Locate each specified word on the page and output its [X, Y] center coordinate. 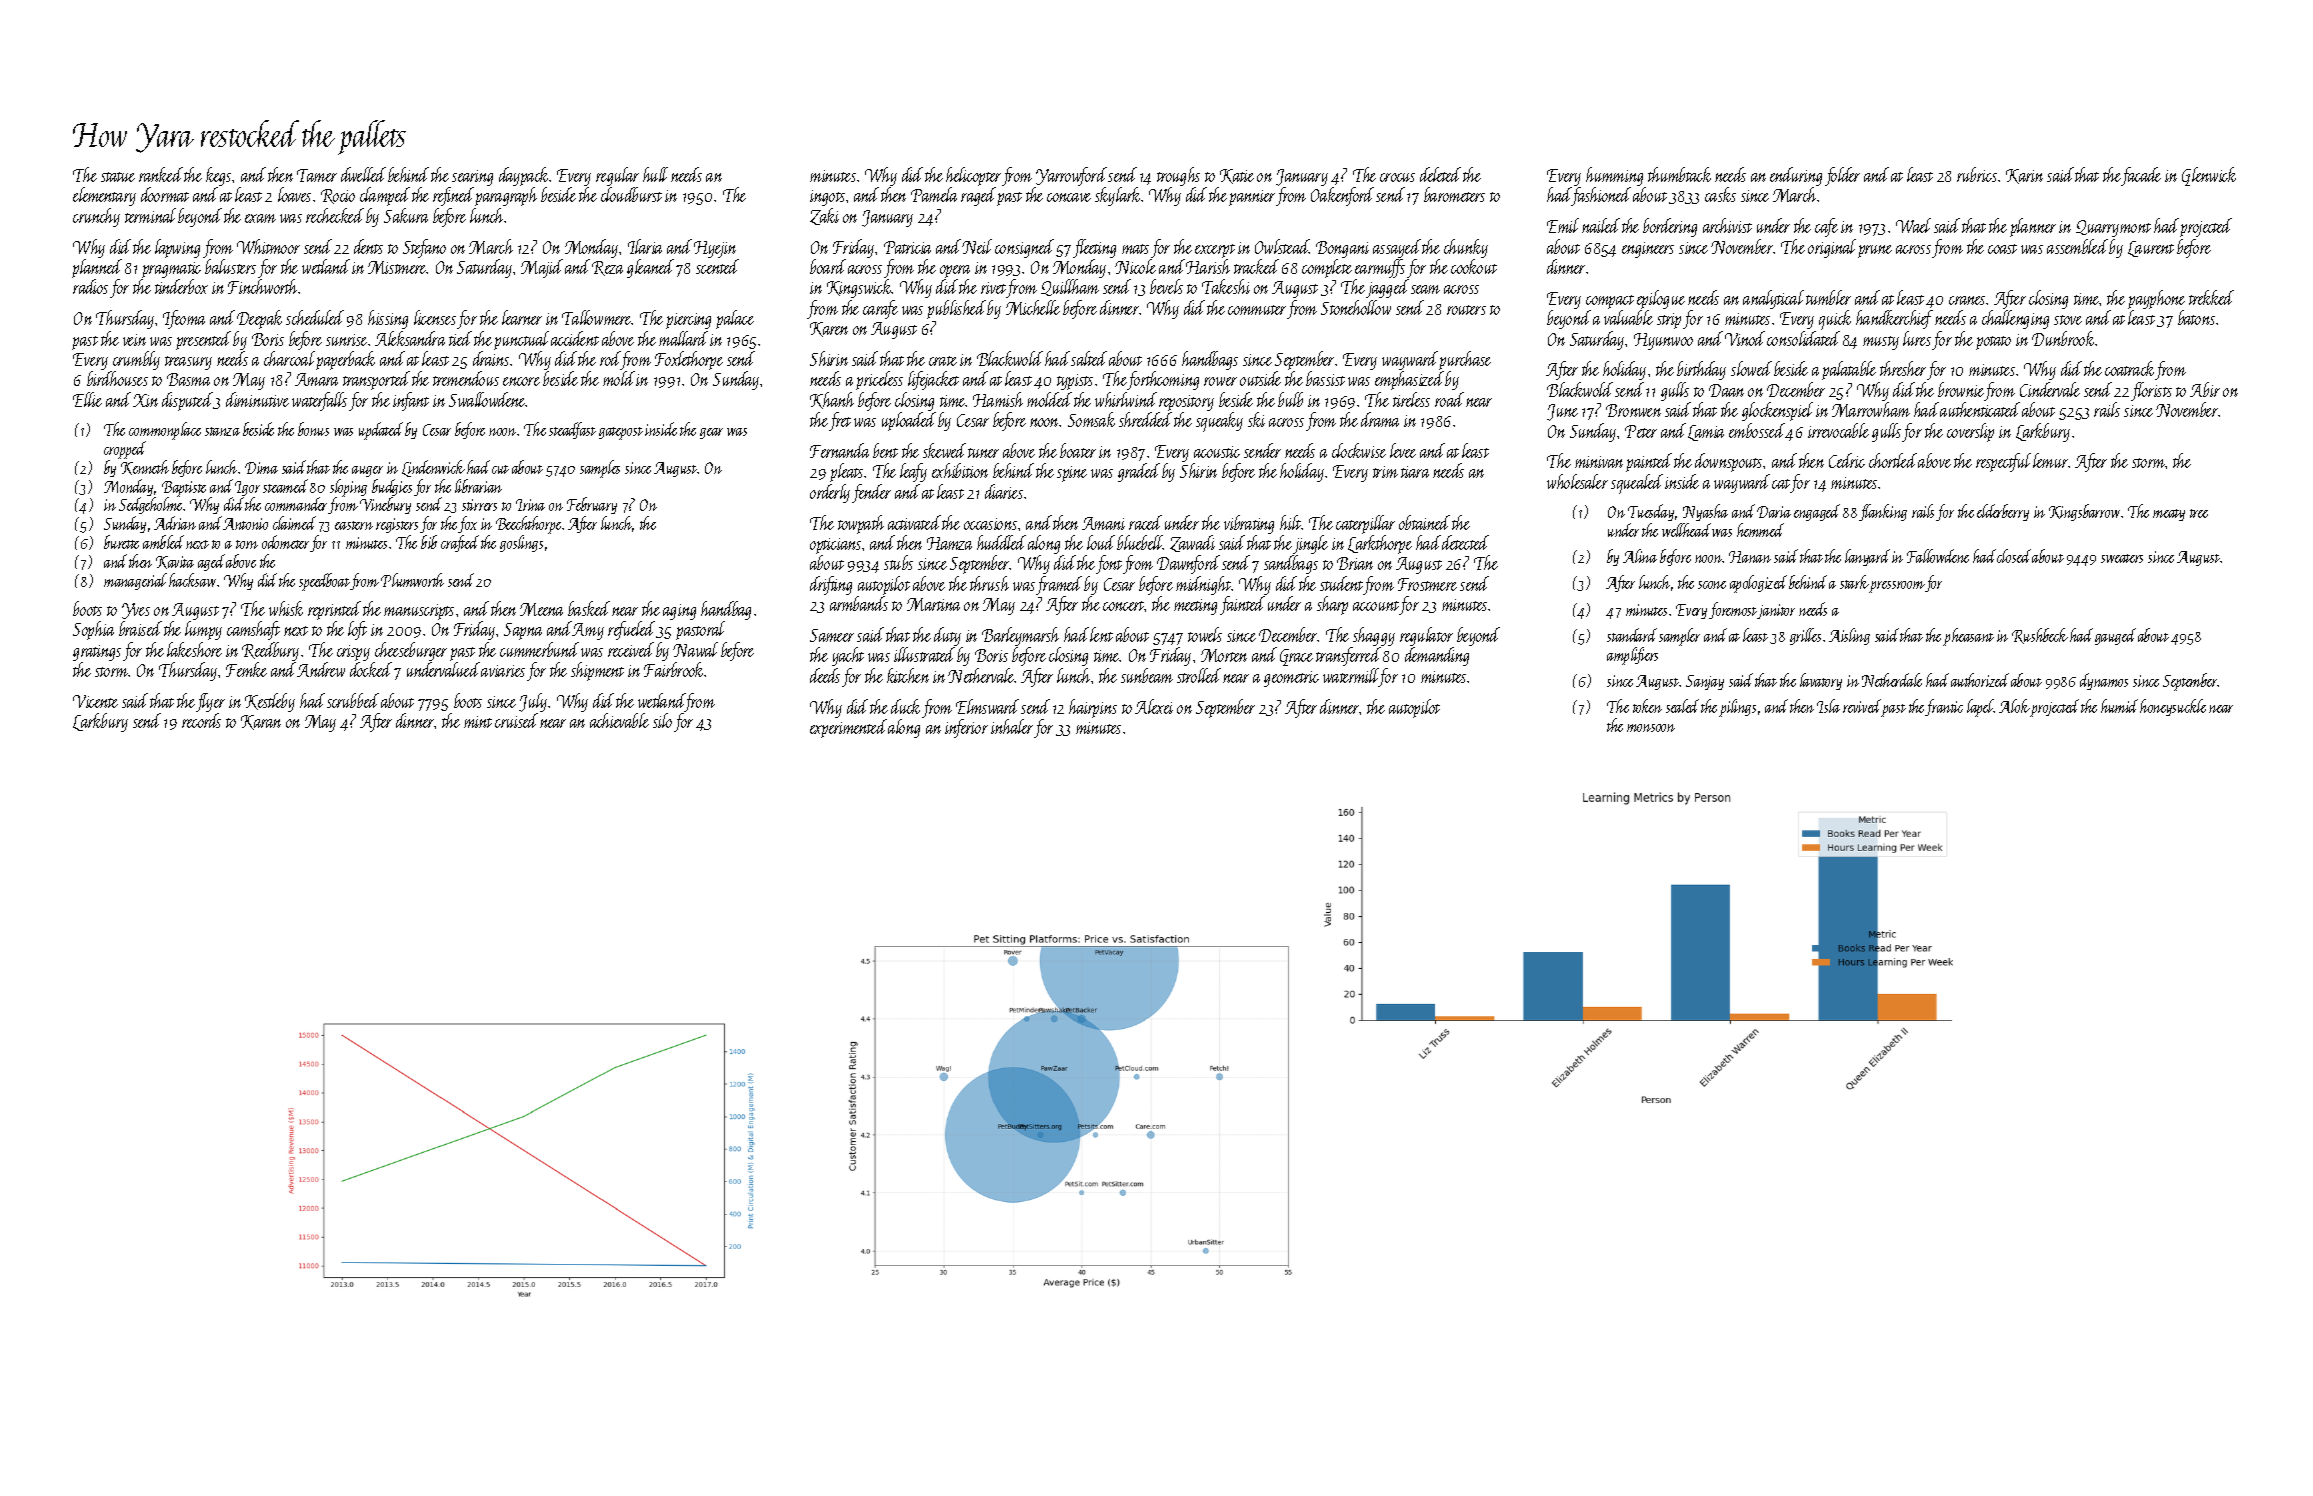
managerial [135, 581]
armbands [859, 603]
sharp [1332, 605]
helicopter [973, 177]
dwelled [363, 174]
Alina [1640, 556]
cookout [1474, 266]
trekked [2211, 297]
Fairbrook [674, 669]
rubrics [1977, 174]
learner [522, 317]
